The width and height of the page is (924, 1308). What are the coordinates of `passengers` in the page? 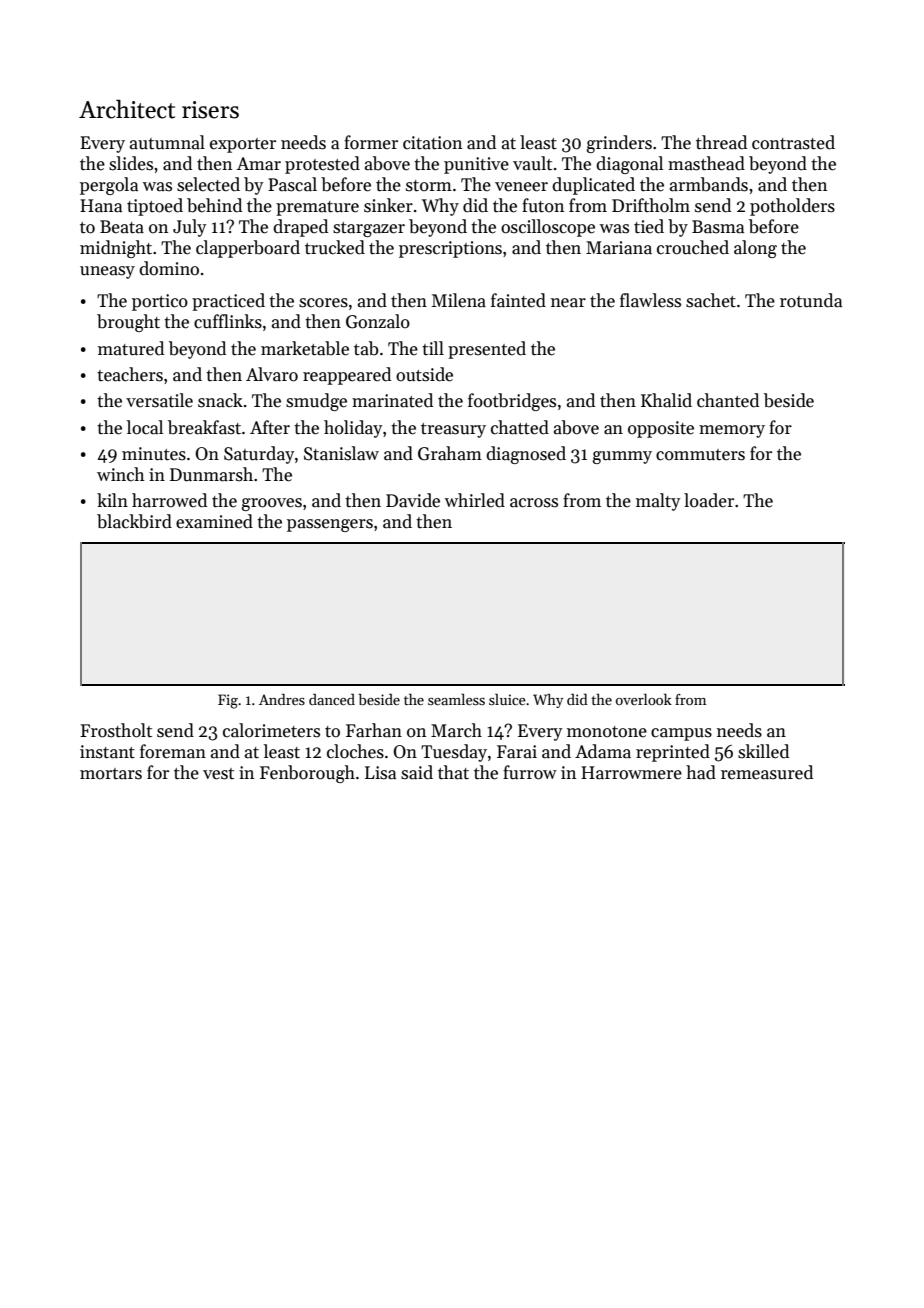 It's located at (330, 525).
